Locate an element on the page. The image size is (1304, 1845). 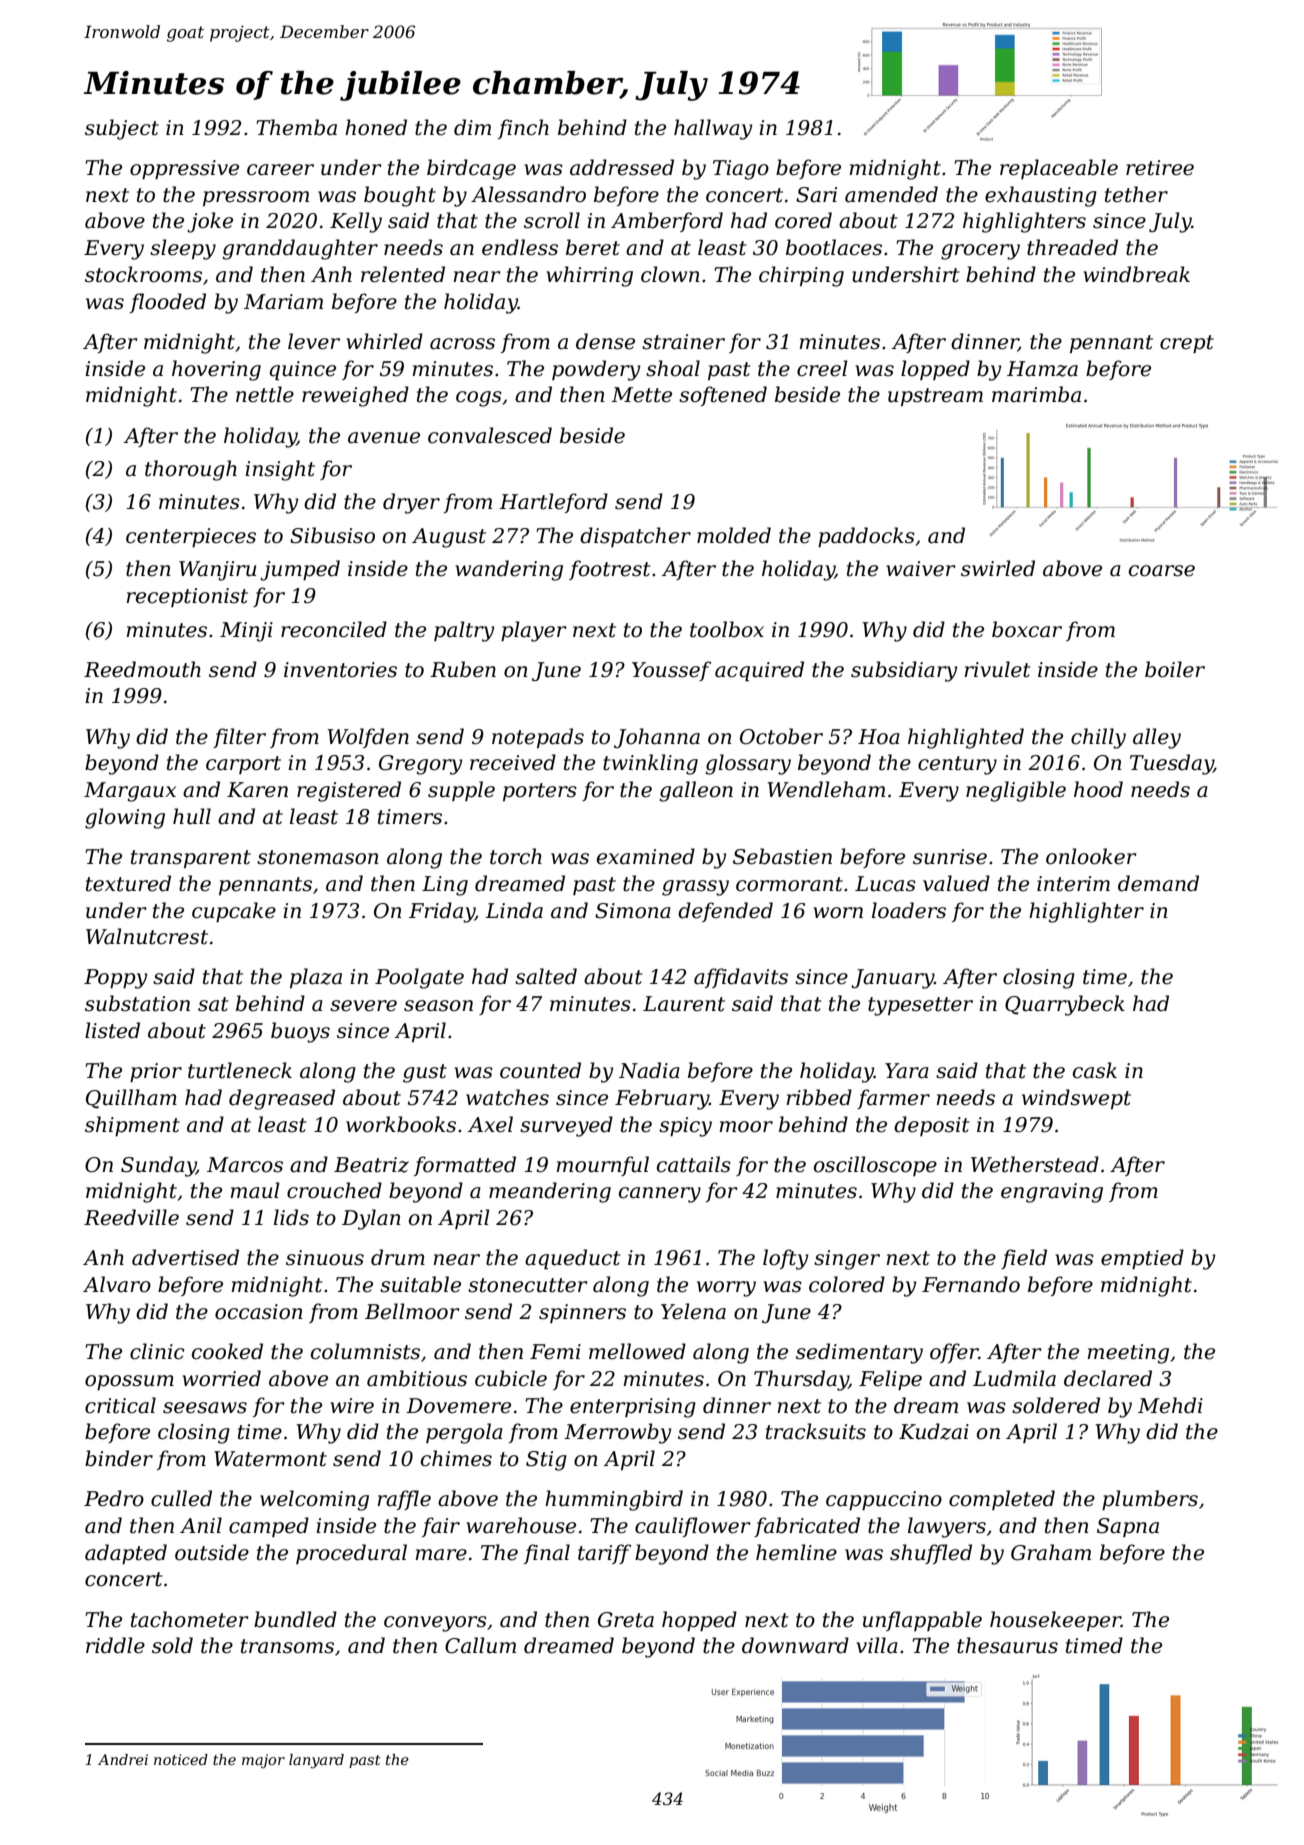
housekeeper is located at coordinates (1055, 1621).
